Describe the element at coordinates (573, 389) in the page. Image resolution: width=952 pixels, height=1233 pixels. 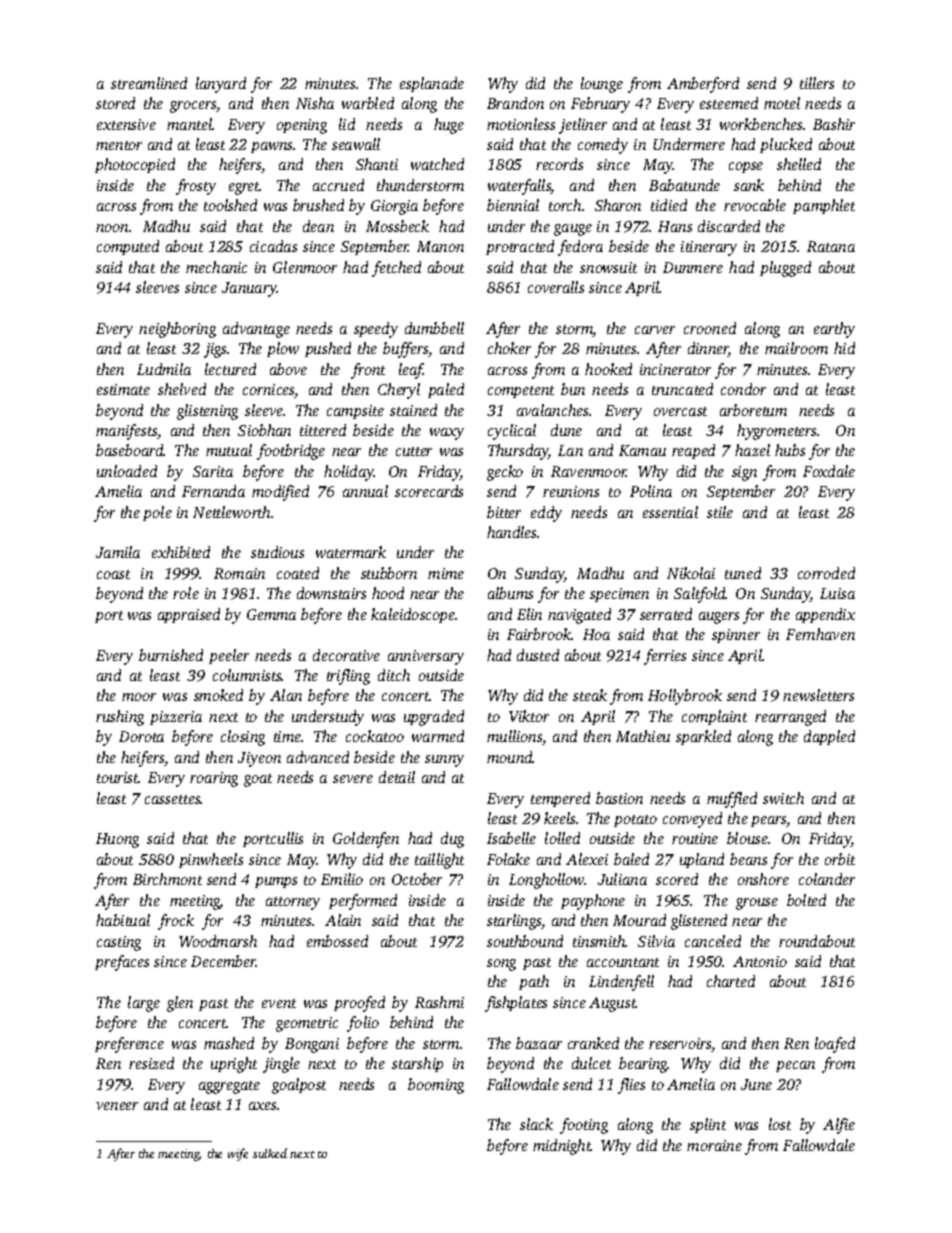
I see `bun` at that location.
